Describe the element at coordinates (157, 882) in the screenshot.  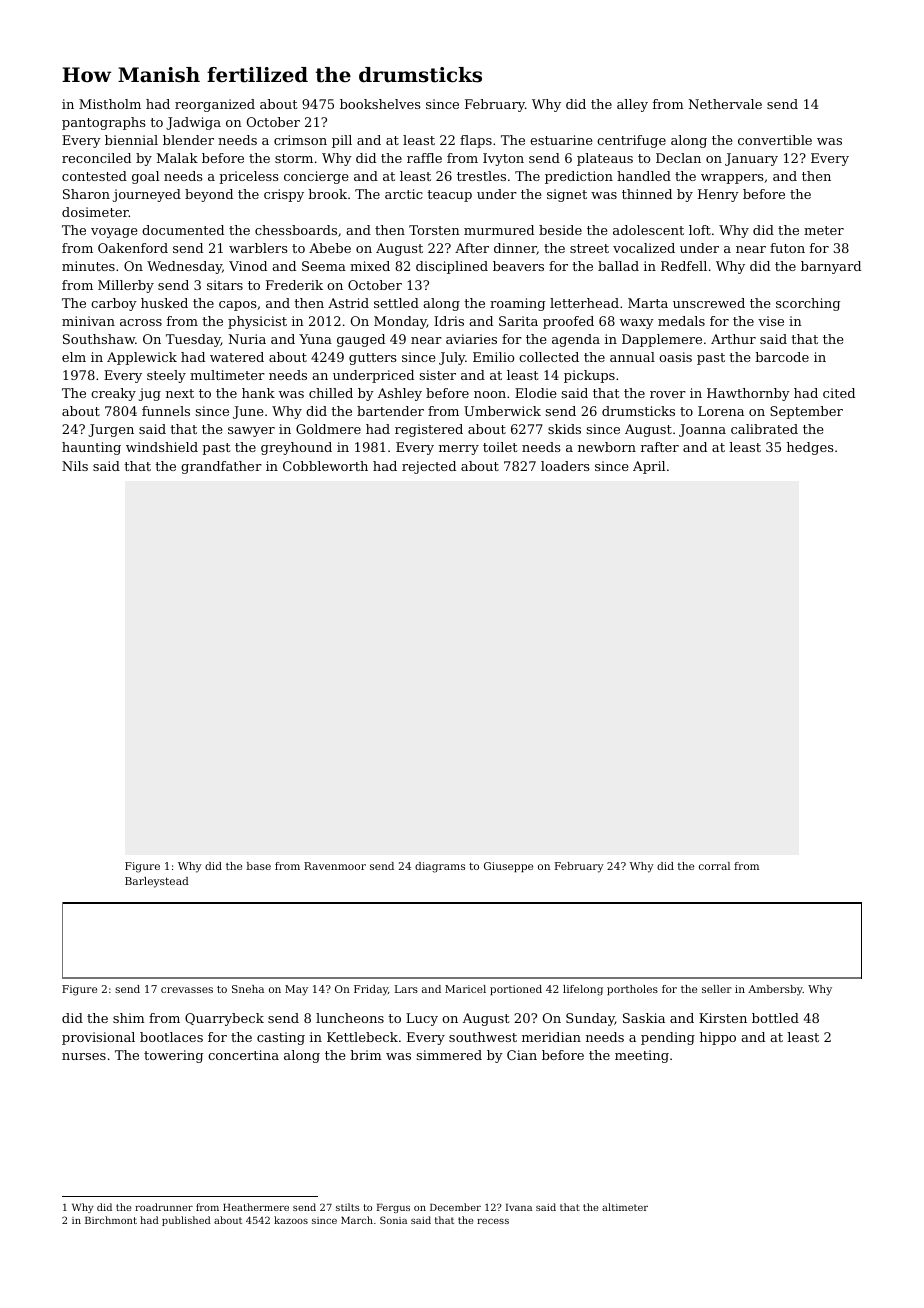
I see `Barleystead` at that location.
